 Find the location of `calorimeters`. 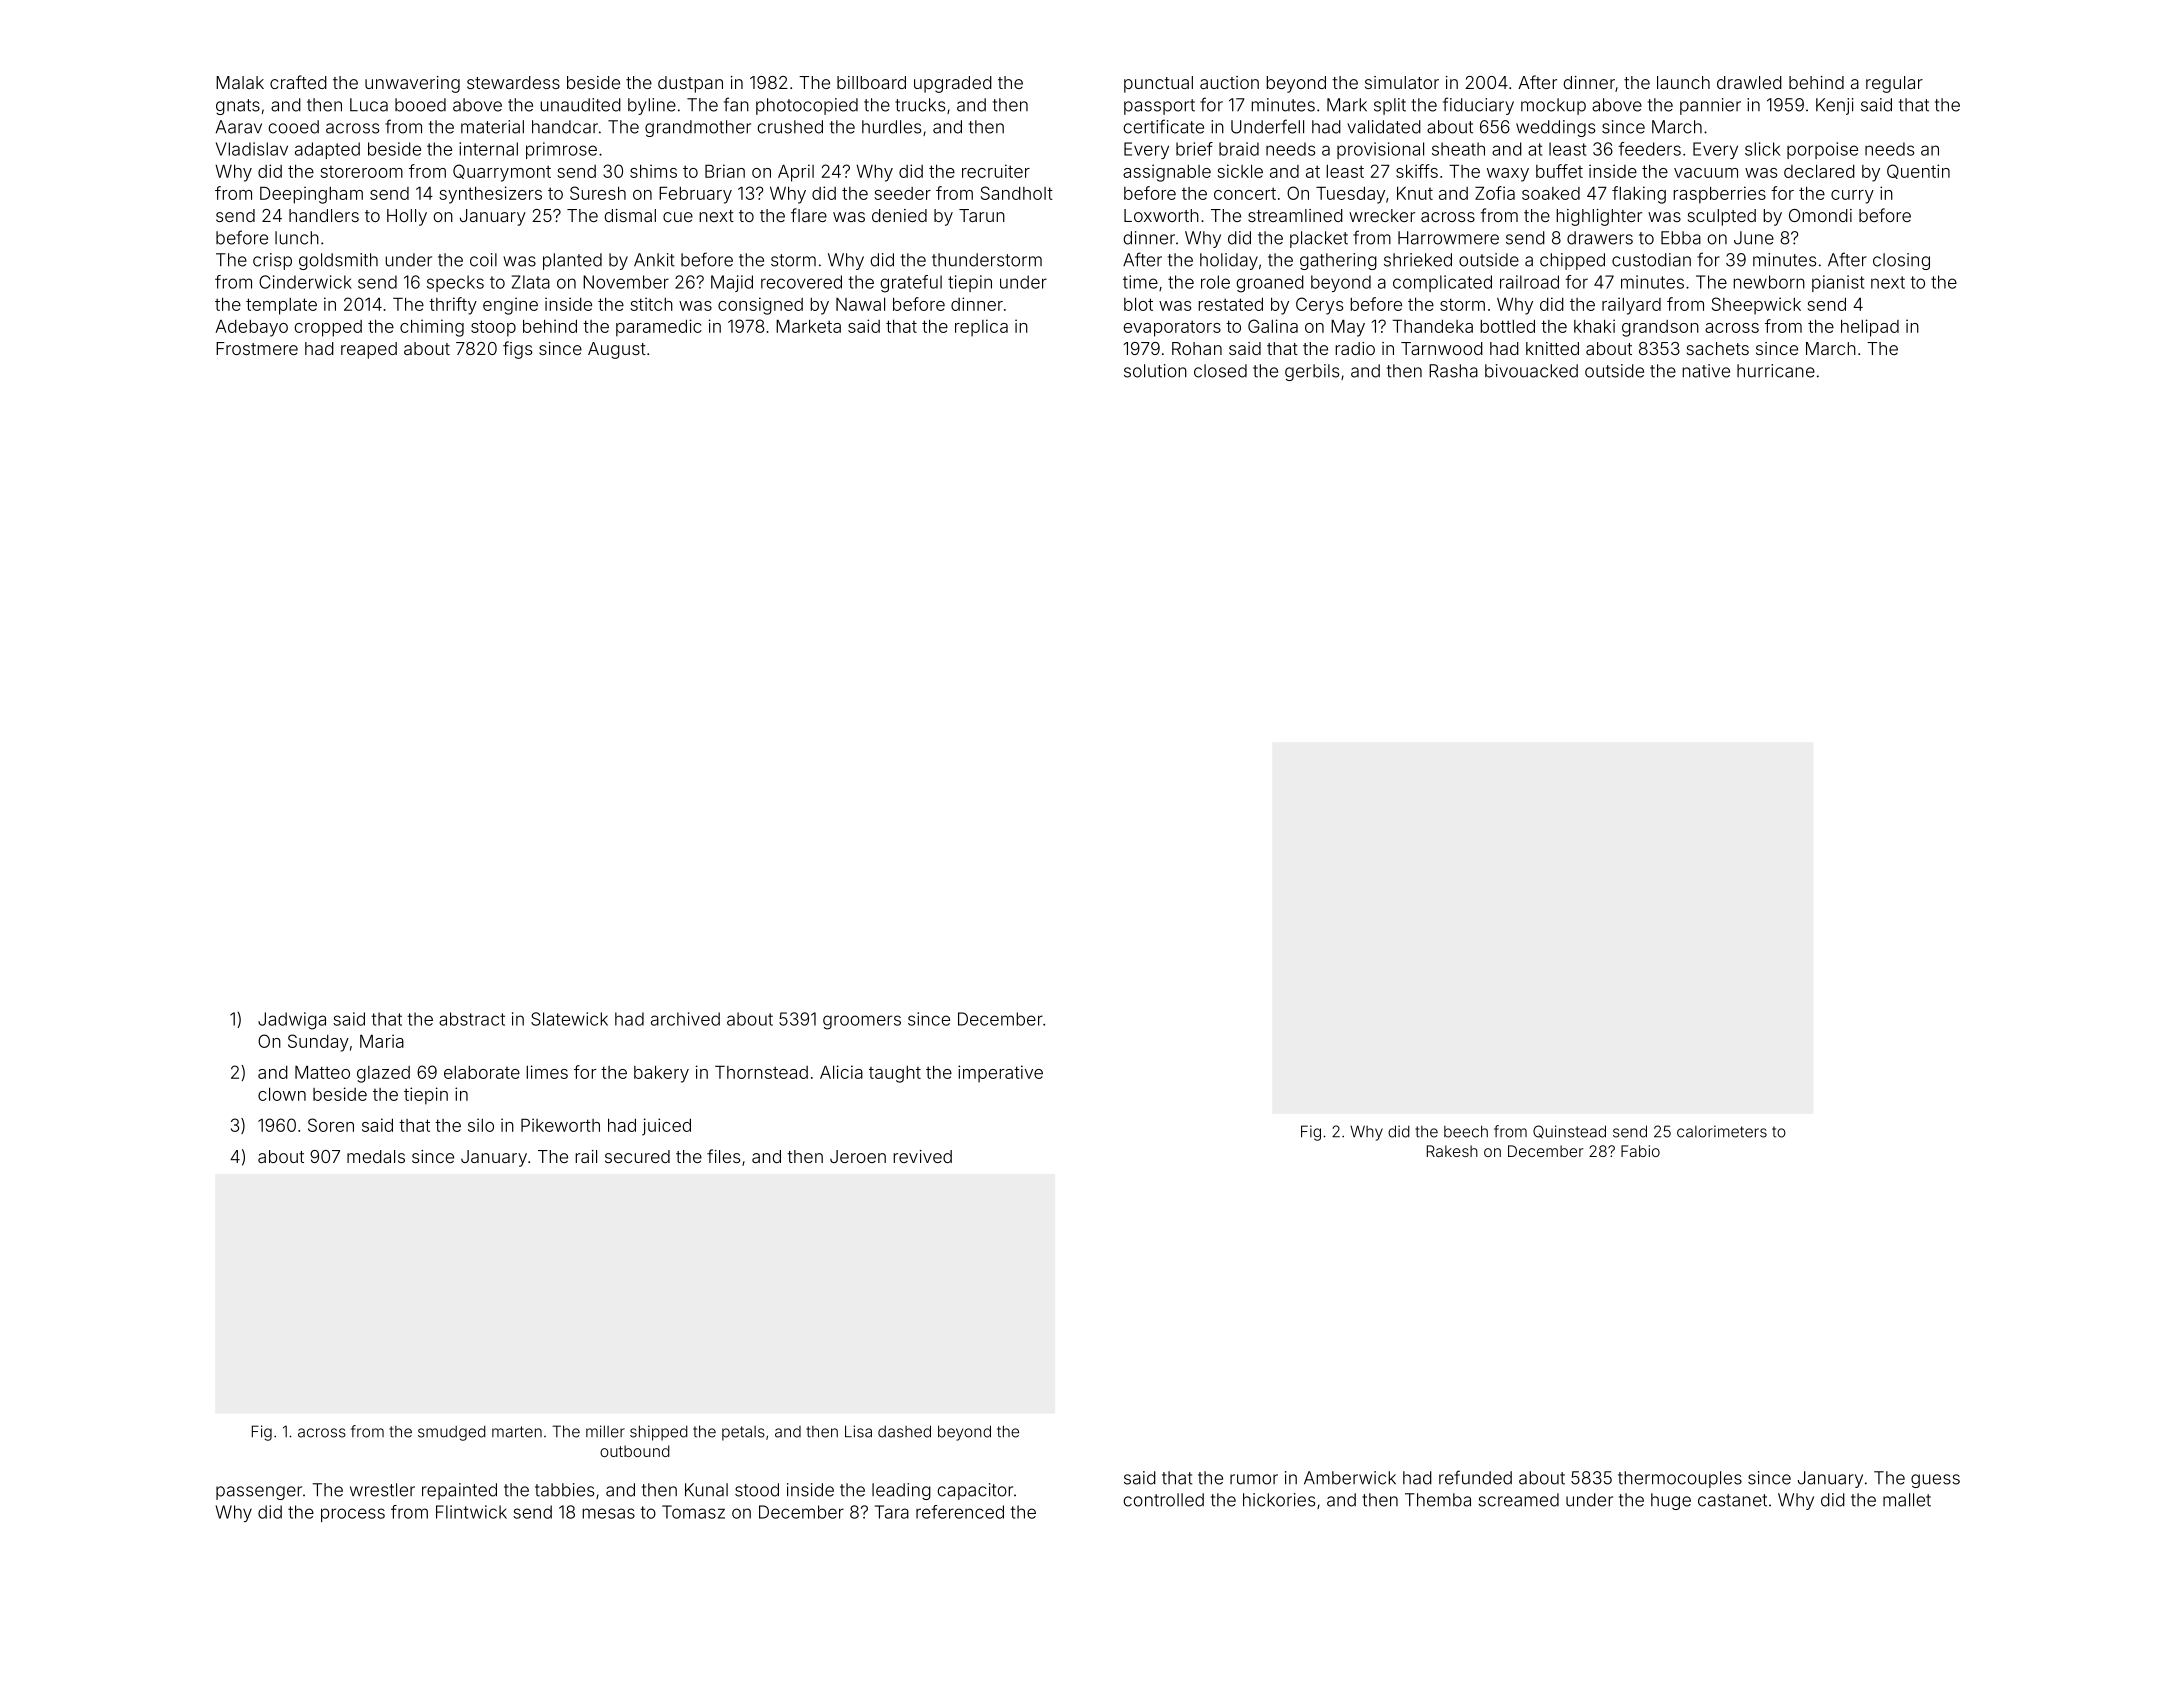

calorimeters is located at coordinates (1722, 1131).
